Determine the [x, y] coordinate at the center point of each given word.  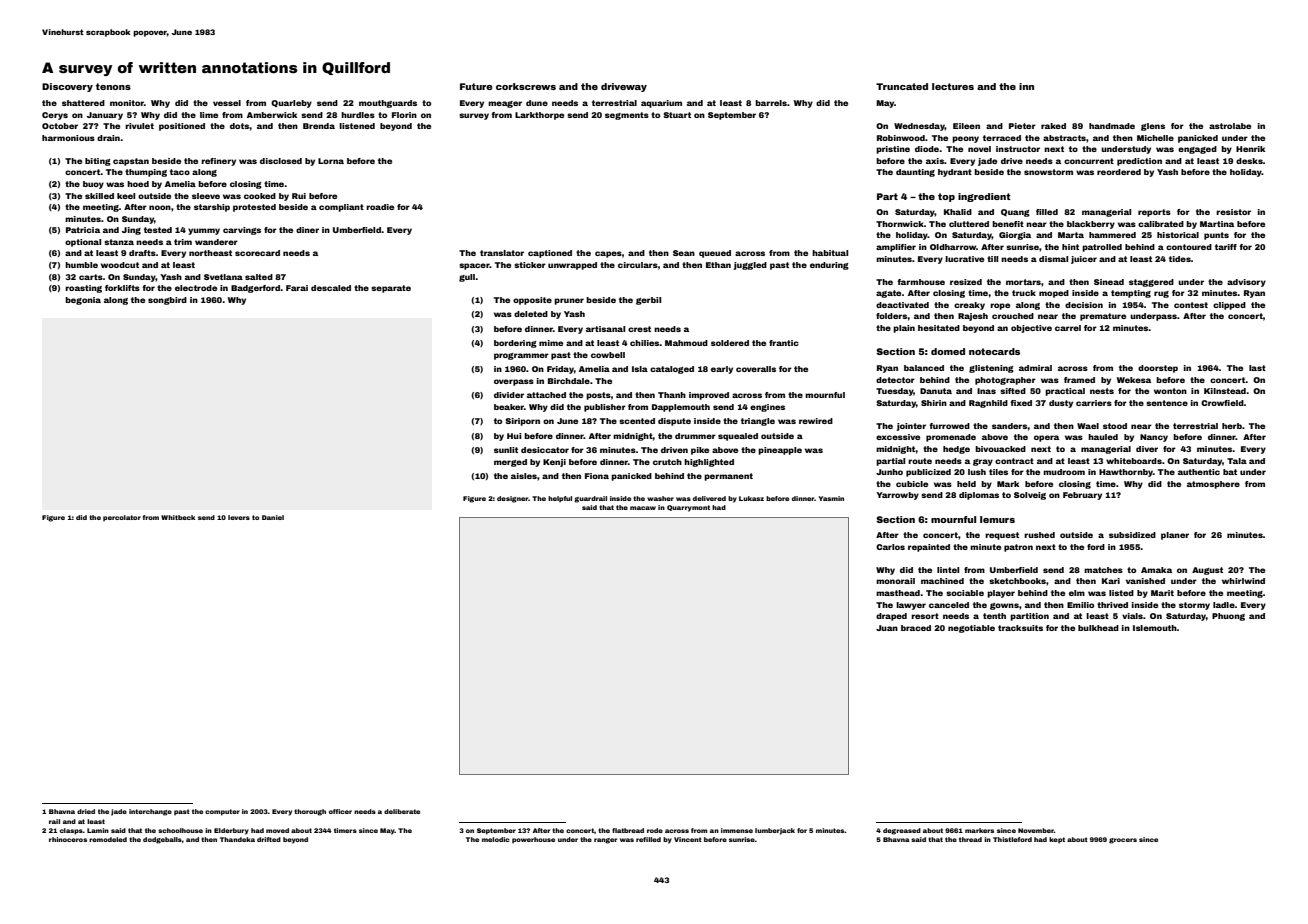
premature [1103, 317]
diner [307, 230]
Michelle [1155, 138]
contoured [1189, 247]
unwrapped [572, 266]
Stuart [677, 115]
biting [98, 162]
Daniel [273, 517]
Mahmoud [686, 343]
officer [340, 811]
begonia [83, 301]
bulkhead [1098, 628]
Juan [887, 628]
